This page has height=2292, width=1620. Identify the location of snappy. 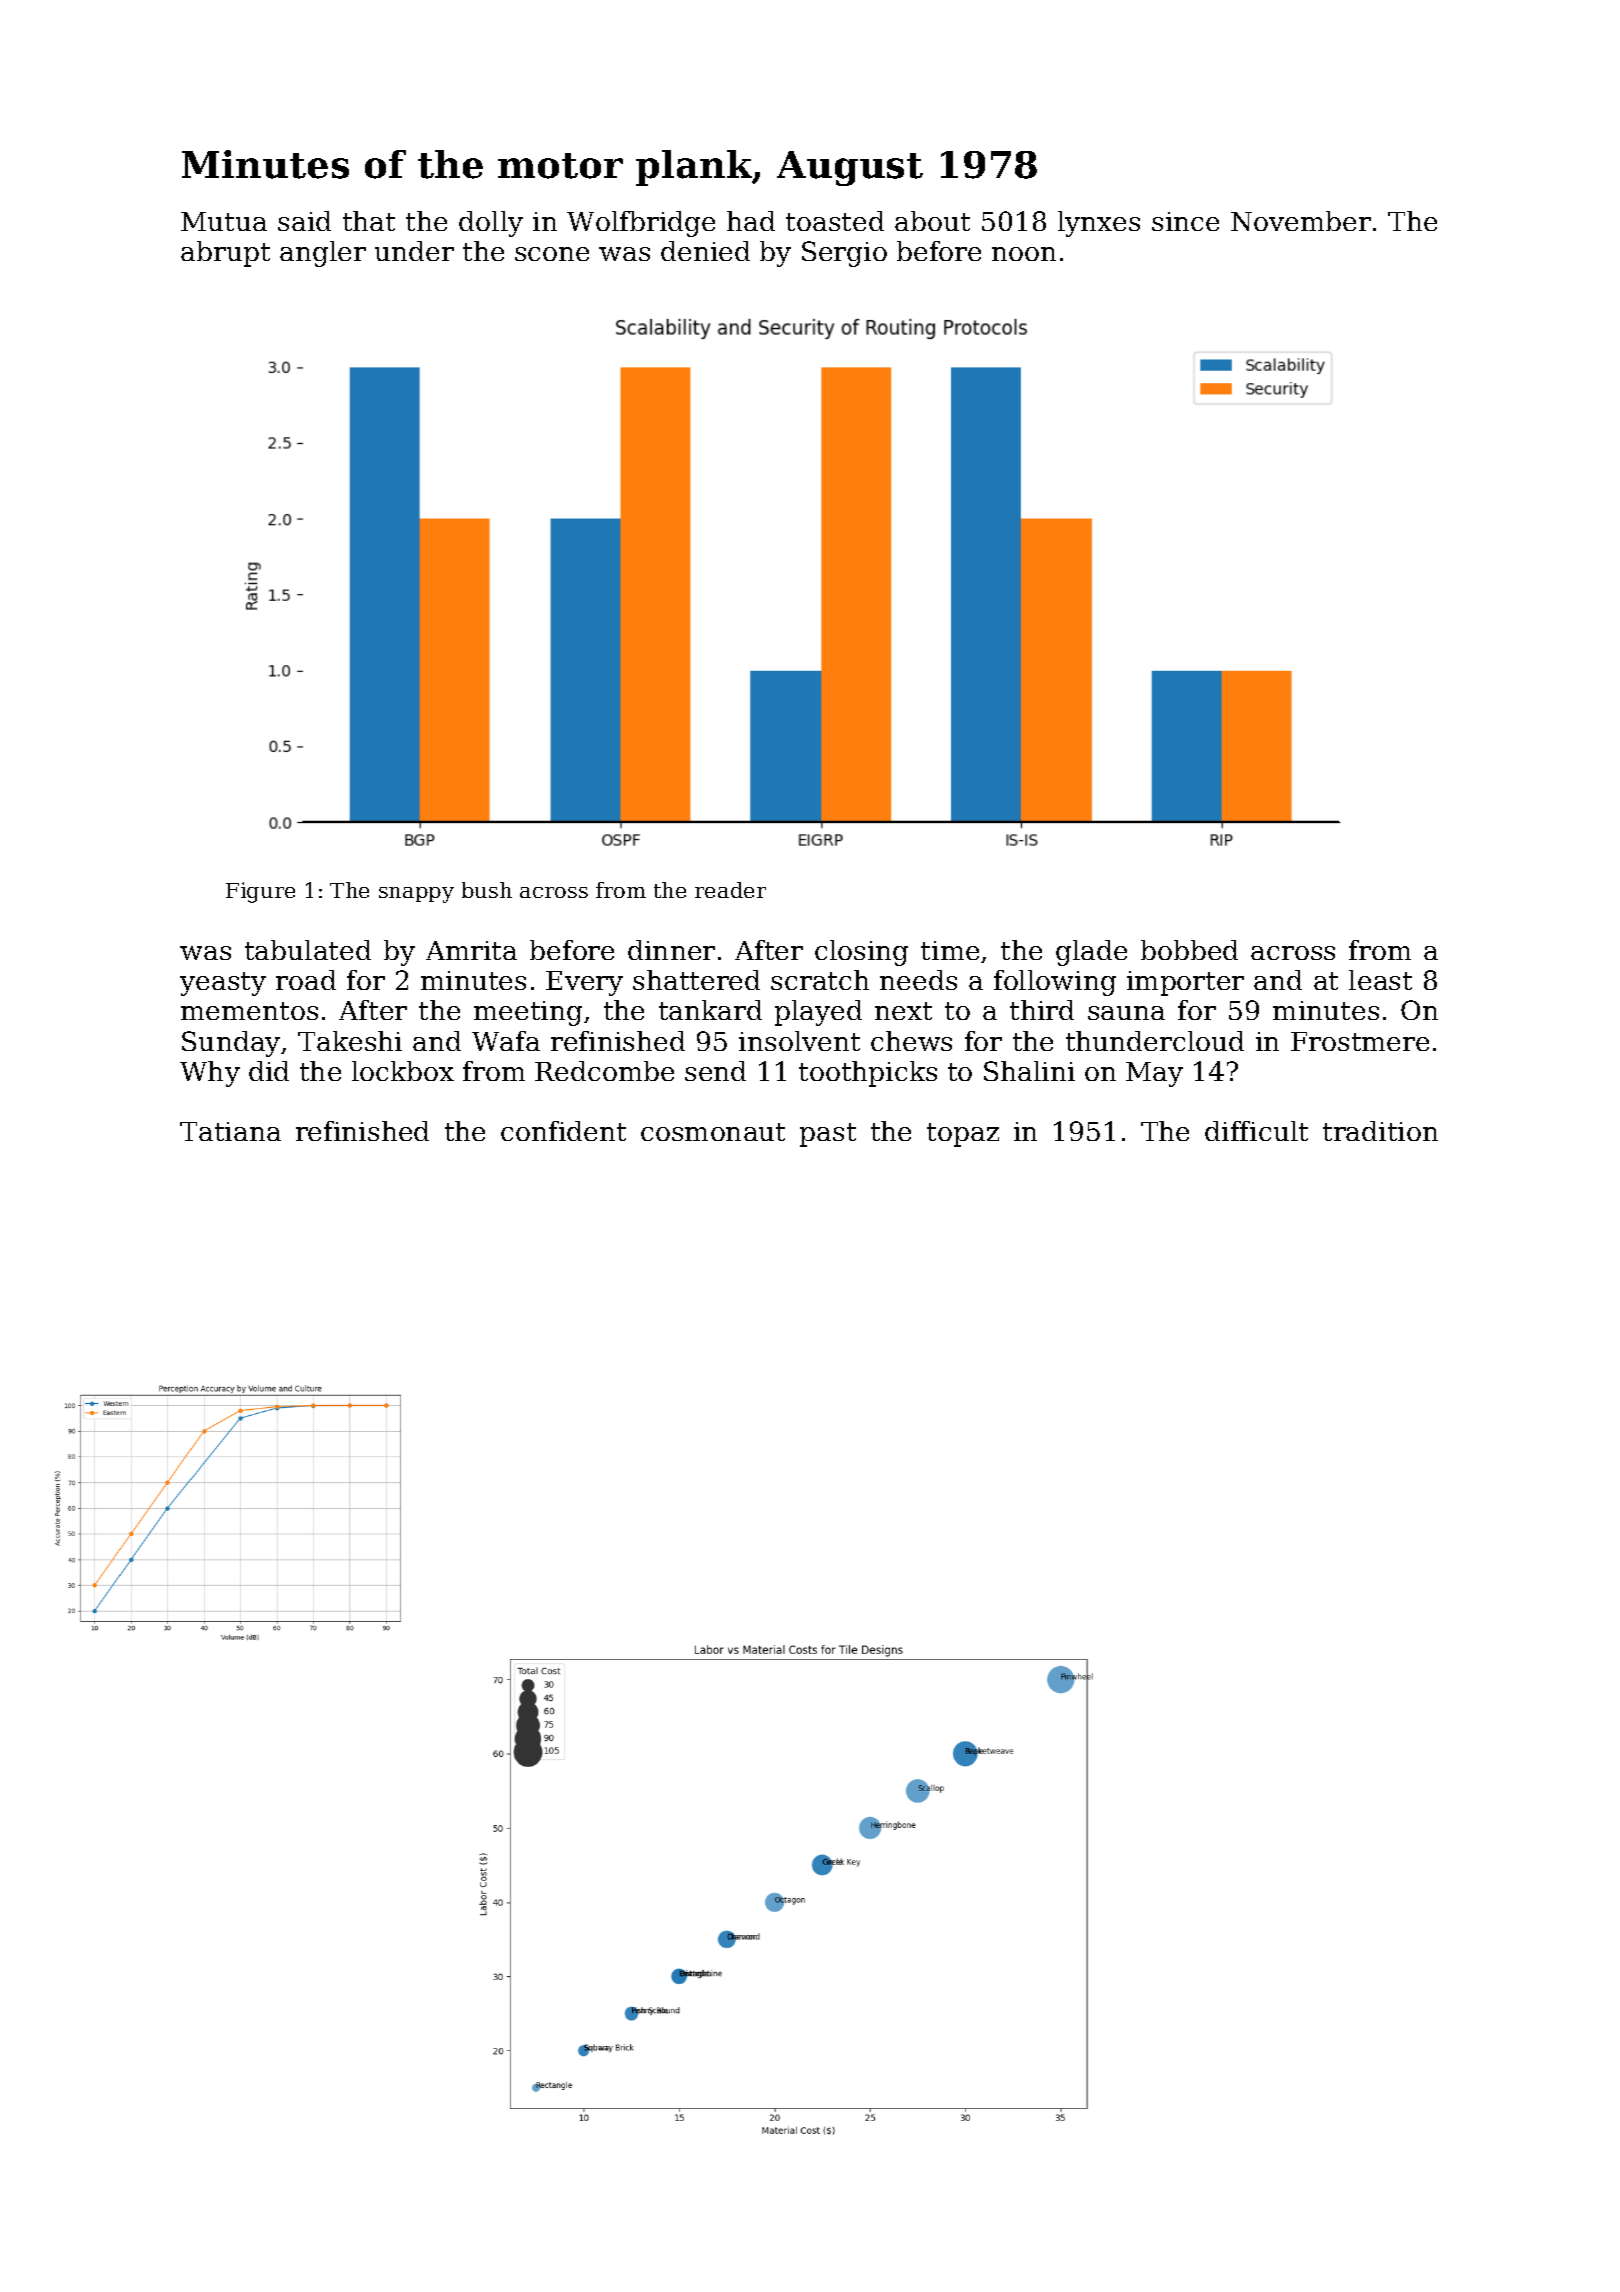
(416, 895).
